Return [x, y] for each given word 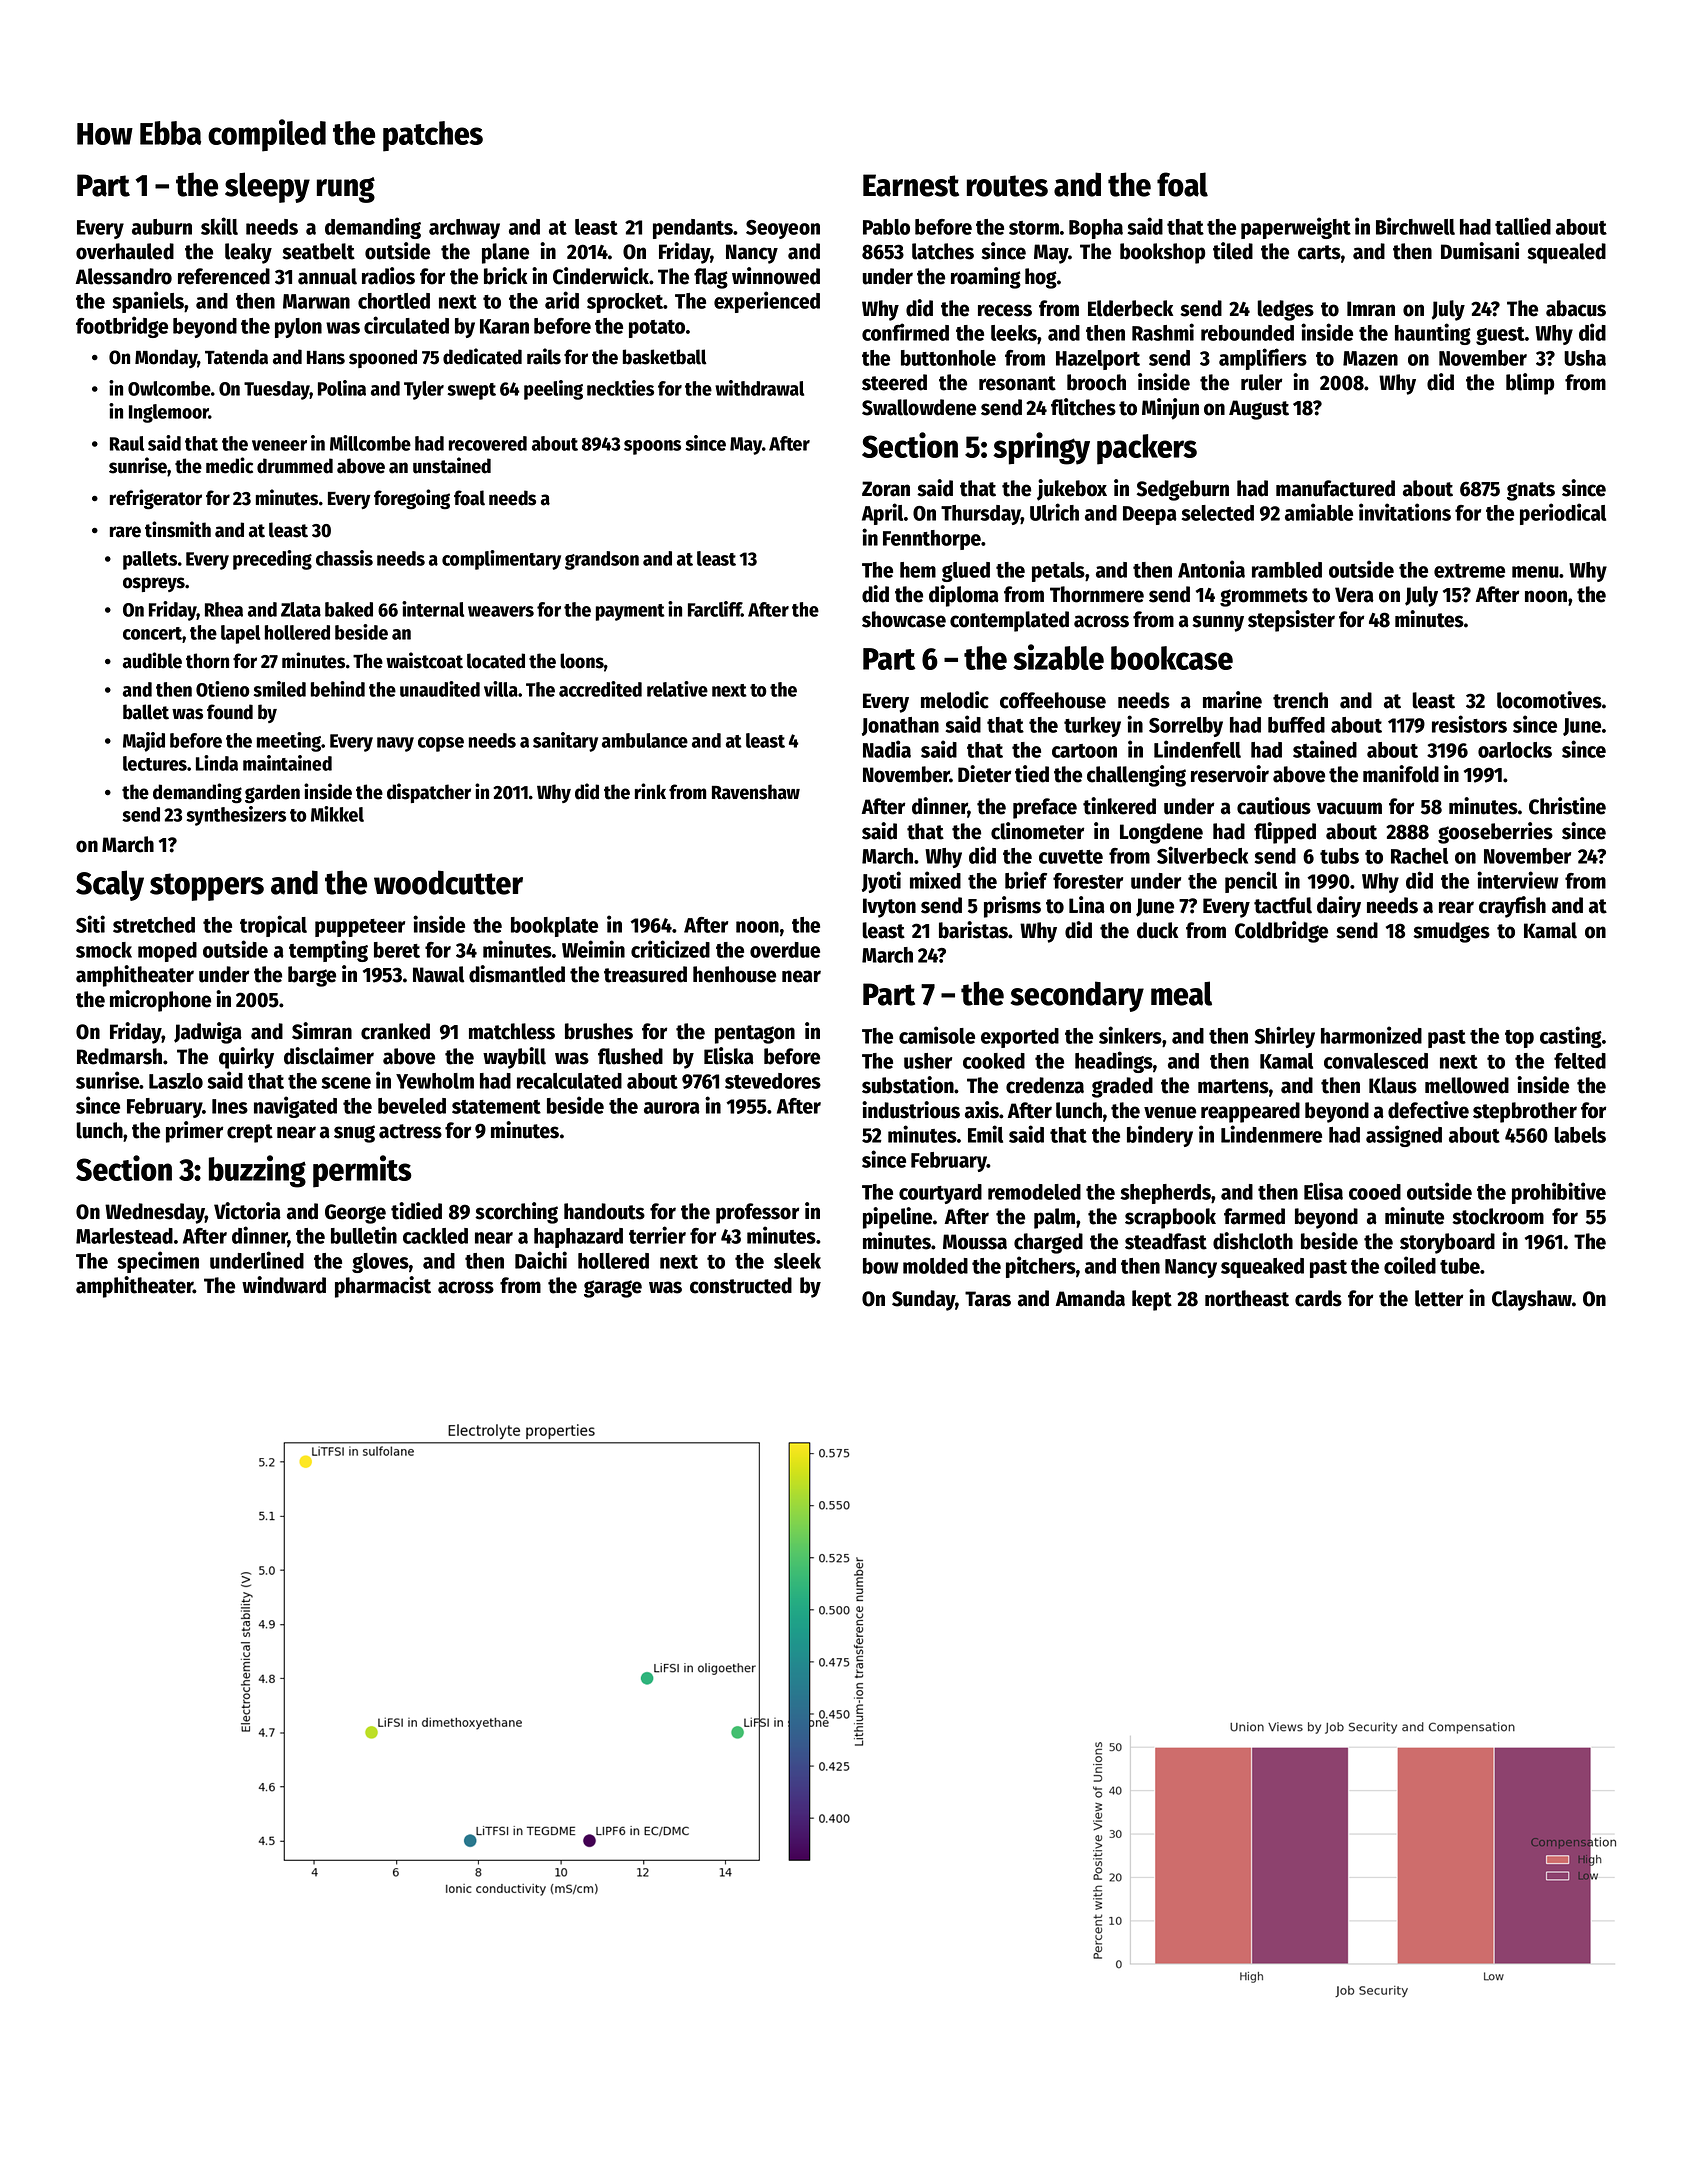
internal [433, 609]
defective [1428, 1110]
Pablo [886, 227]
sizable [1058, 657]
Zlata [301, 609]
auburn [162, 227]
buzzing [257, 1171]
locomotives [1549, 700]
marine [1232, 700]
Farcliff [715, 609]
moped [167, 952]
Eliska [729, 1056]
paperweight [1296, 228]
